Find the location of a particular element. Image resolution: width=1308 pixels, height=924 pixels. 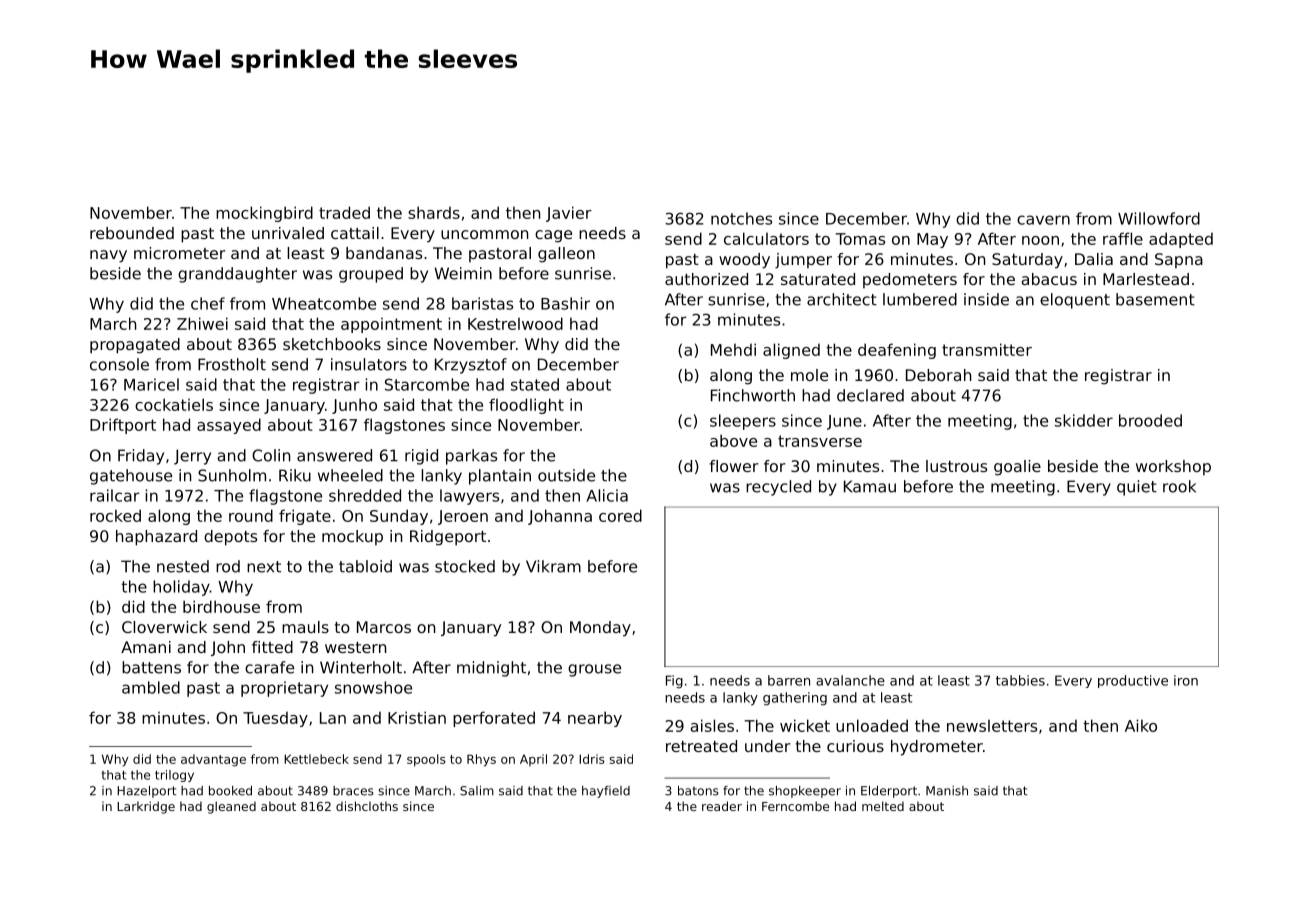

navy is located at coordinates (108, 256).
